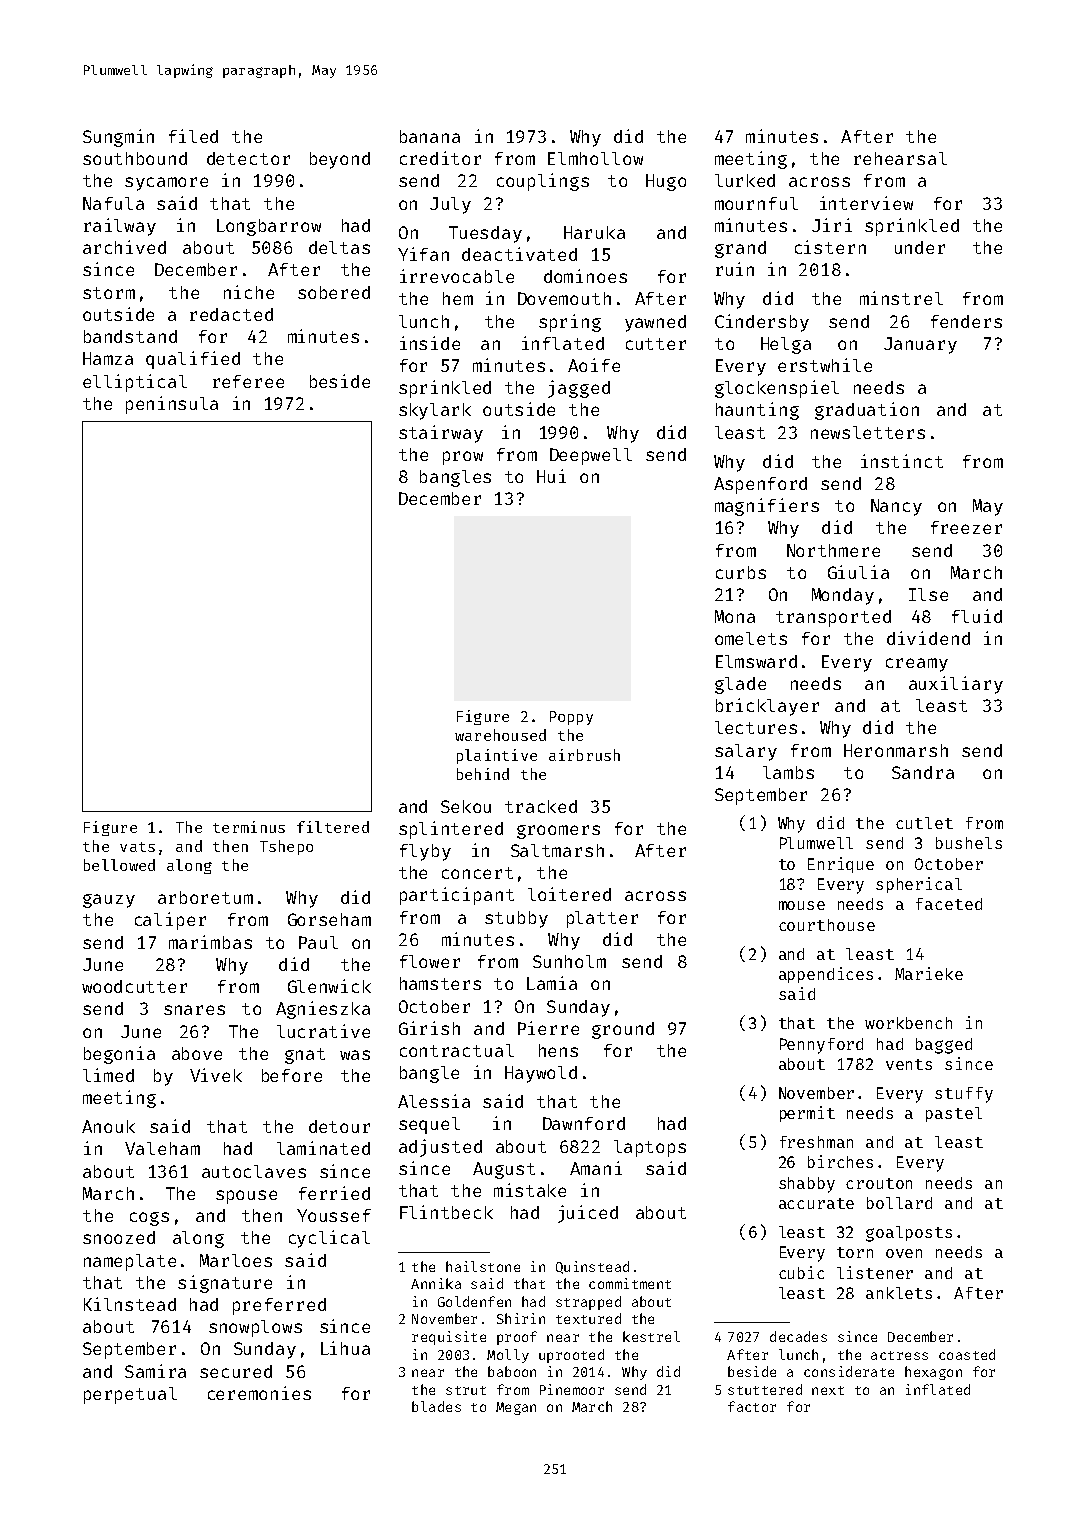 The height and width of the screenshot is (1536, 1086). Describe the element at coordinates (752, 1406) in the screenshot. I see `factor` at that location.
